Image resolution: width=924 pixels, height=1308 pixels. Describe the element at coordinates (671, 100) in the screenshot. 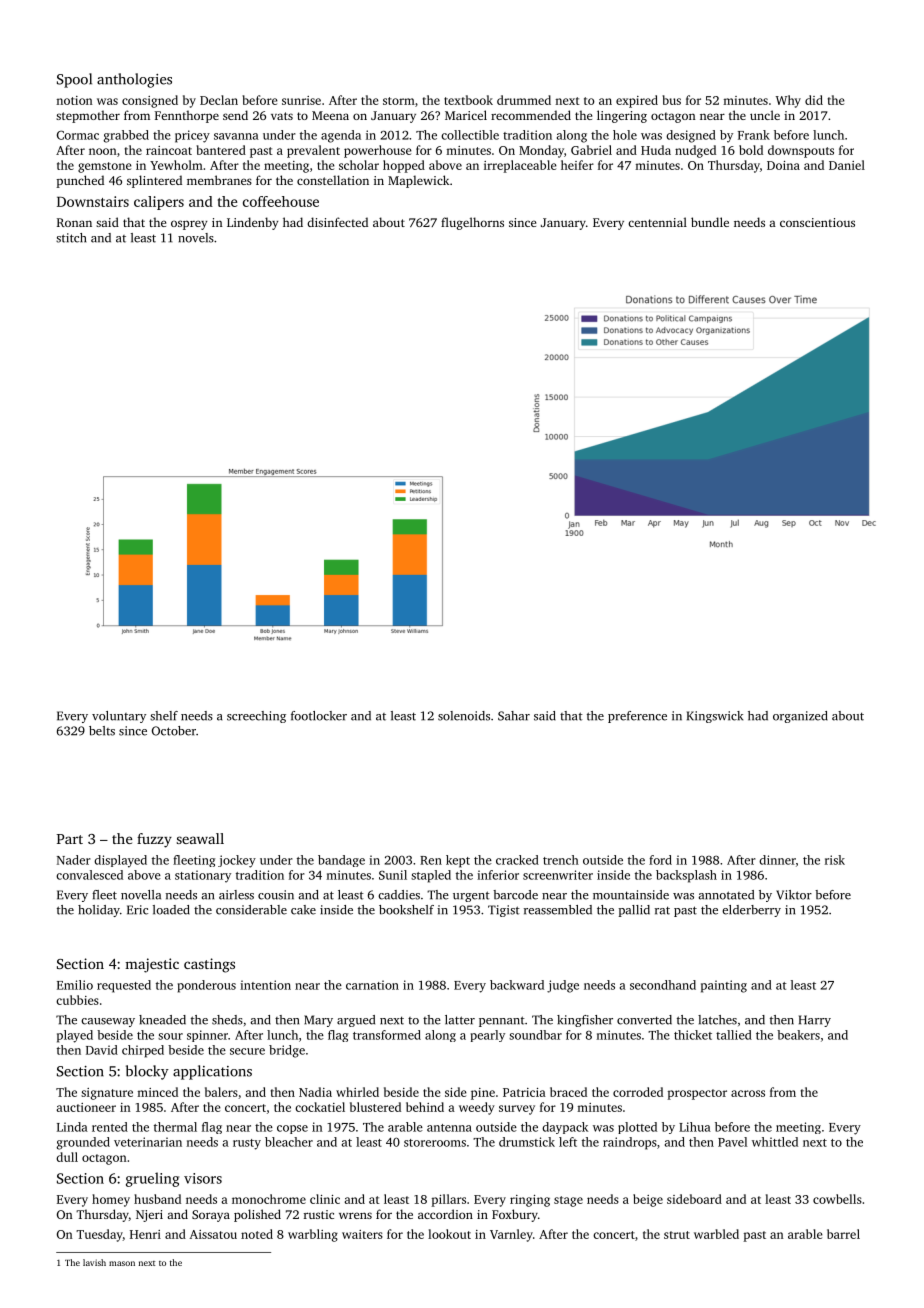

I see `bus` at that location.
